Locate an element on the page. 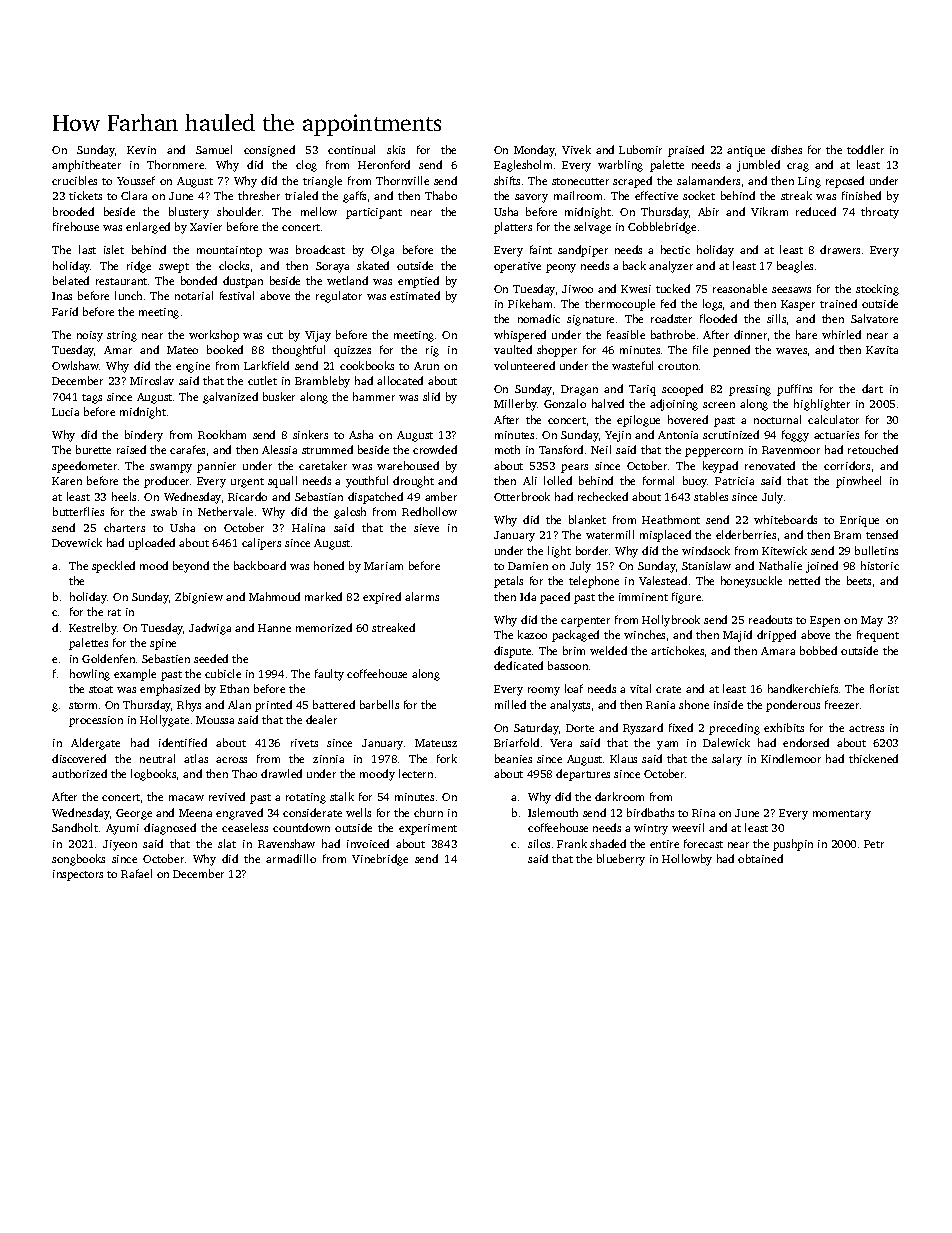  Kestrelby is located at coordinates (93, 629).
